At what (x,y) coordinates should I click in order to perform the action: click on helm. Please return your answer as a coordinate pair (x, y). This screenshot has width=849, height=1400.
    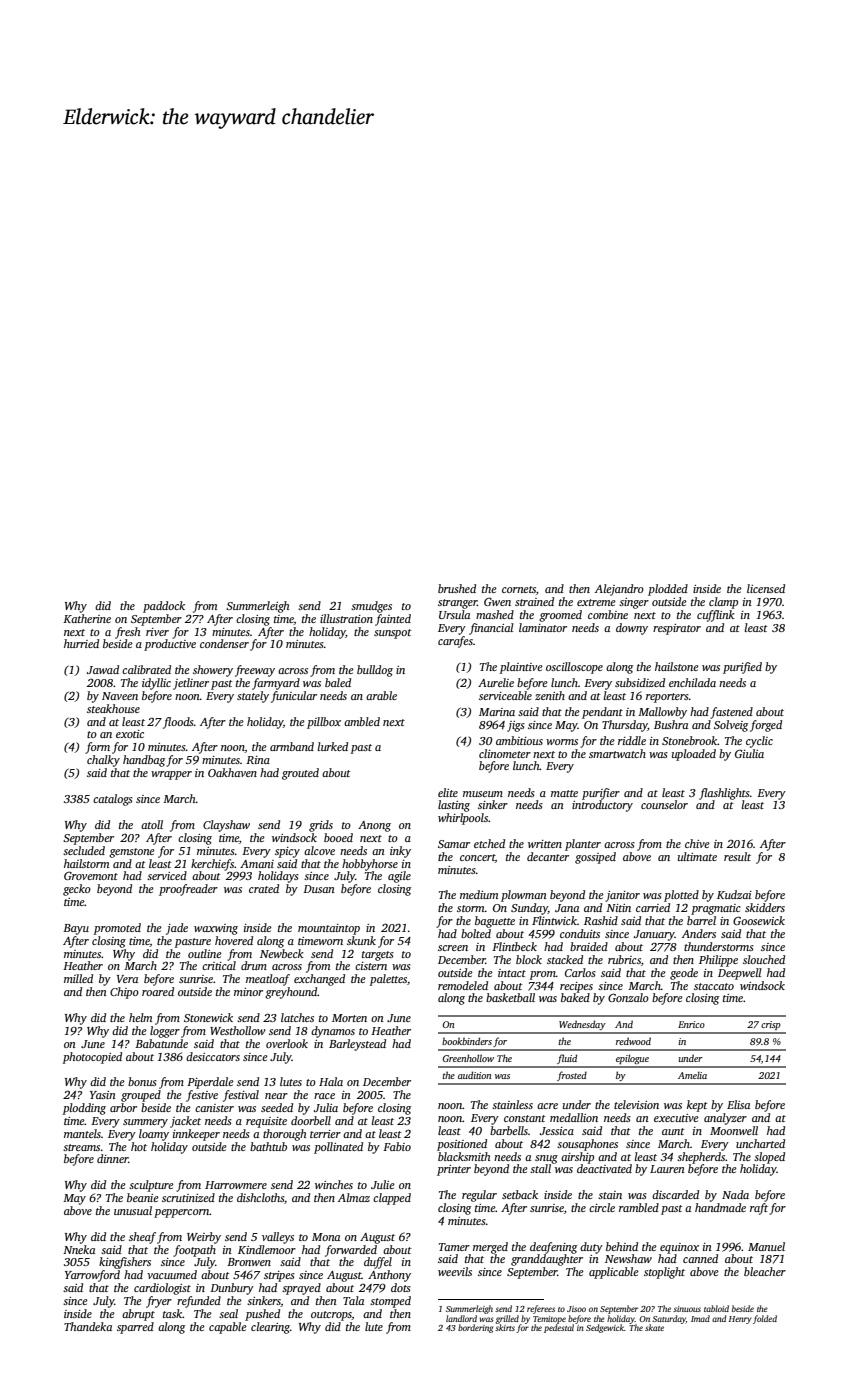
    Looking at the image, I should click on (140, 1017).
